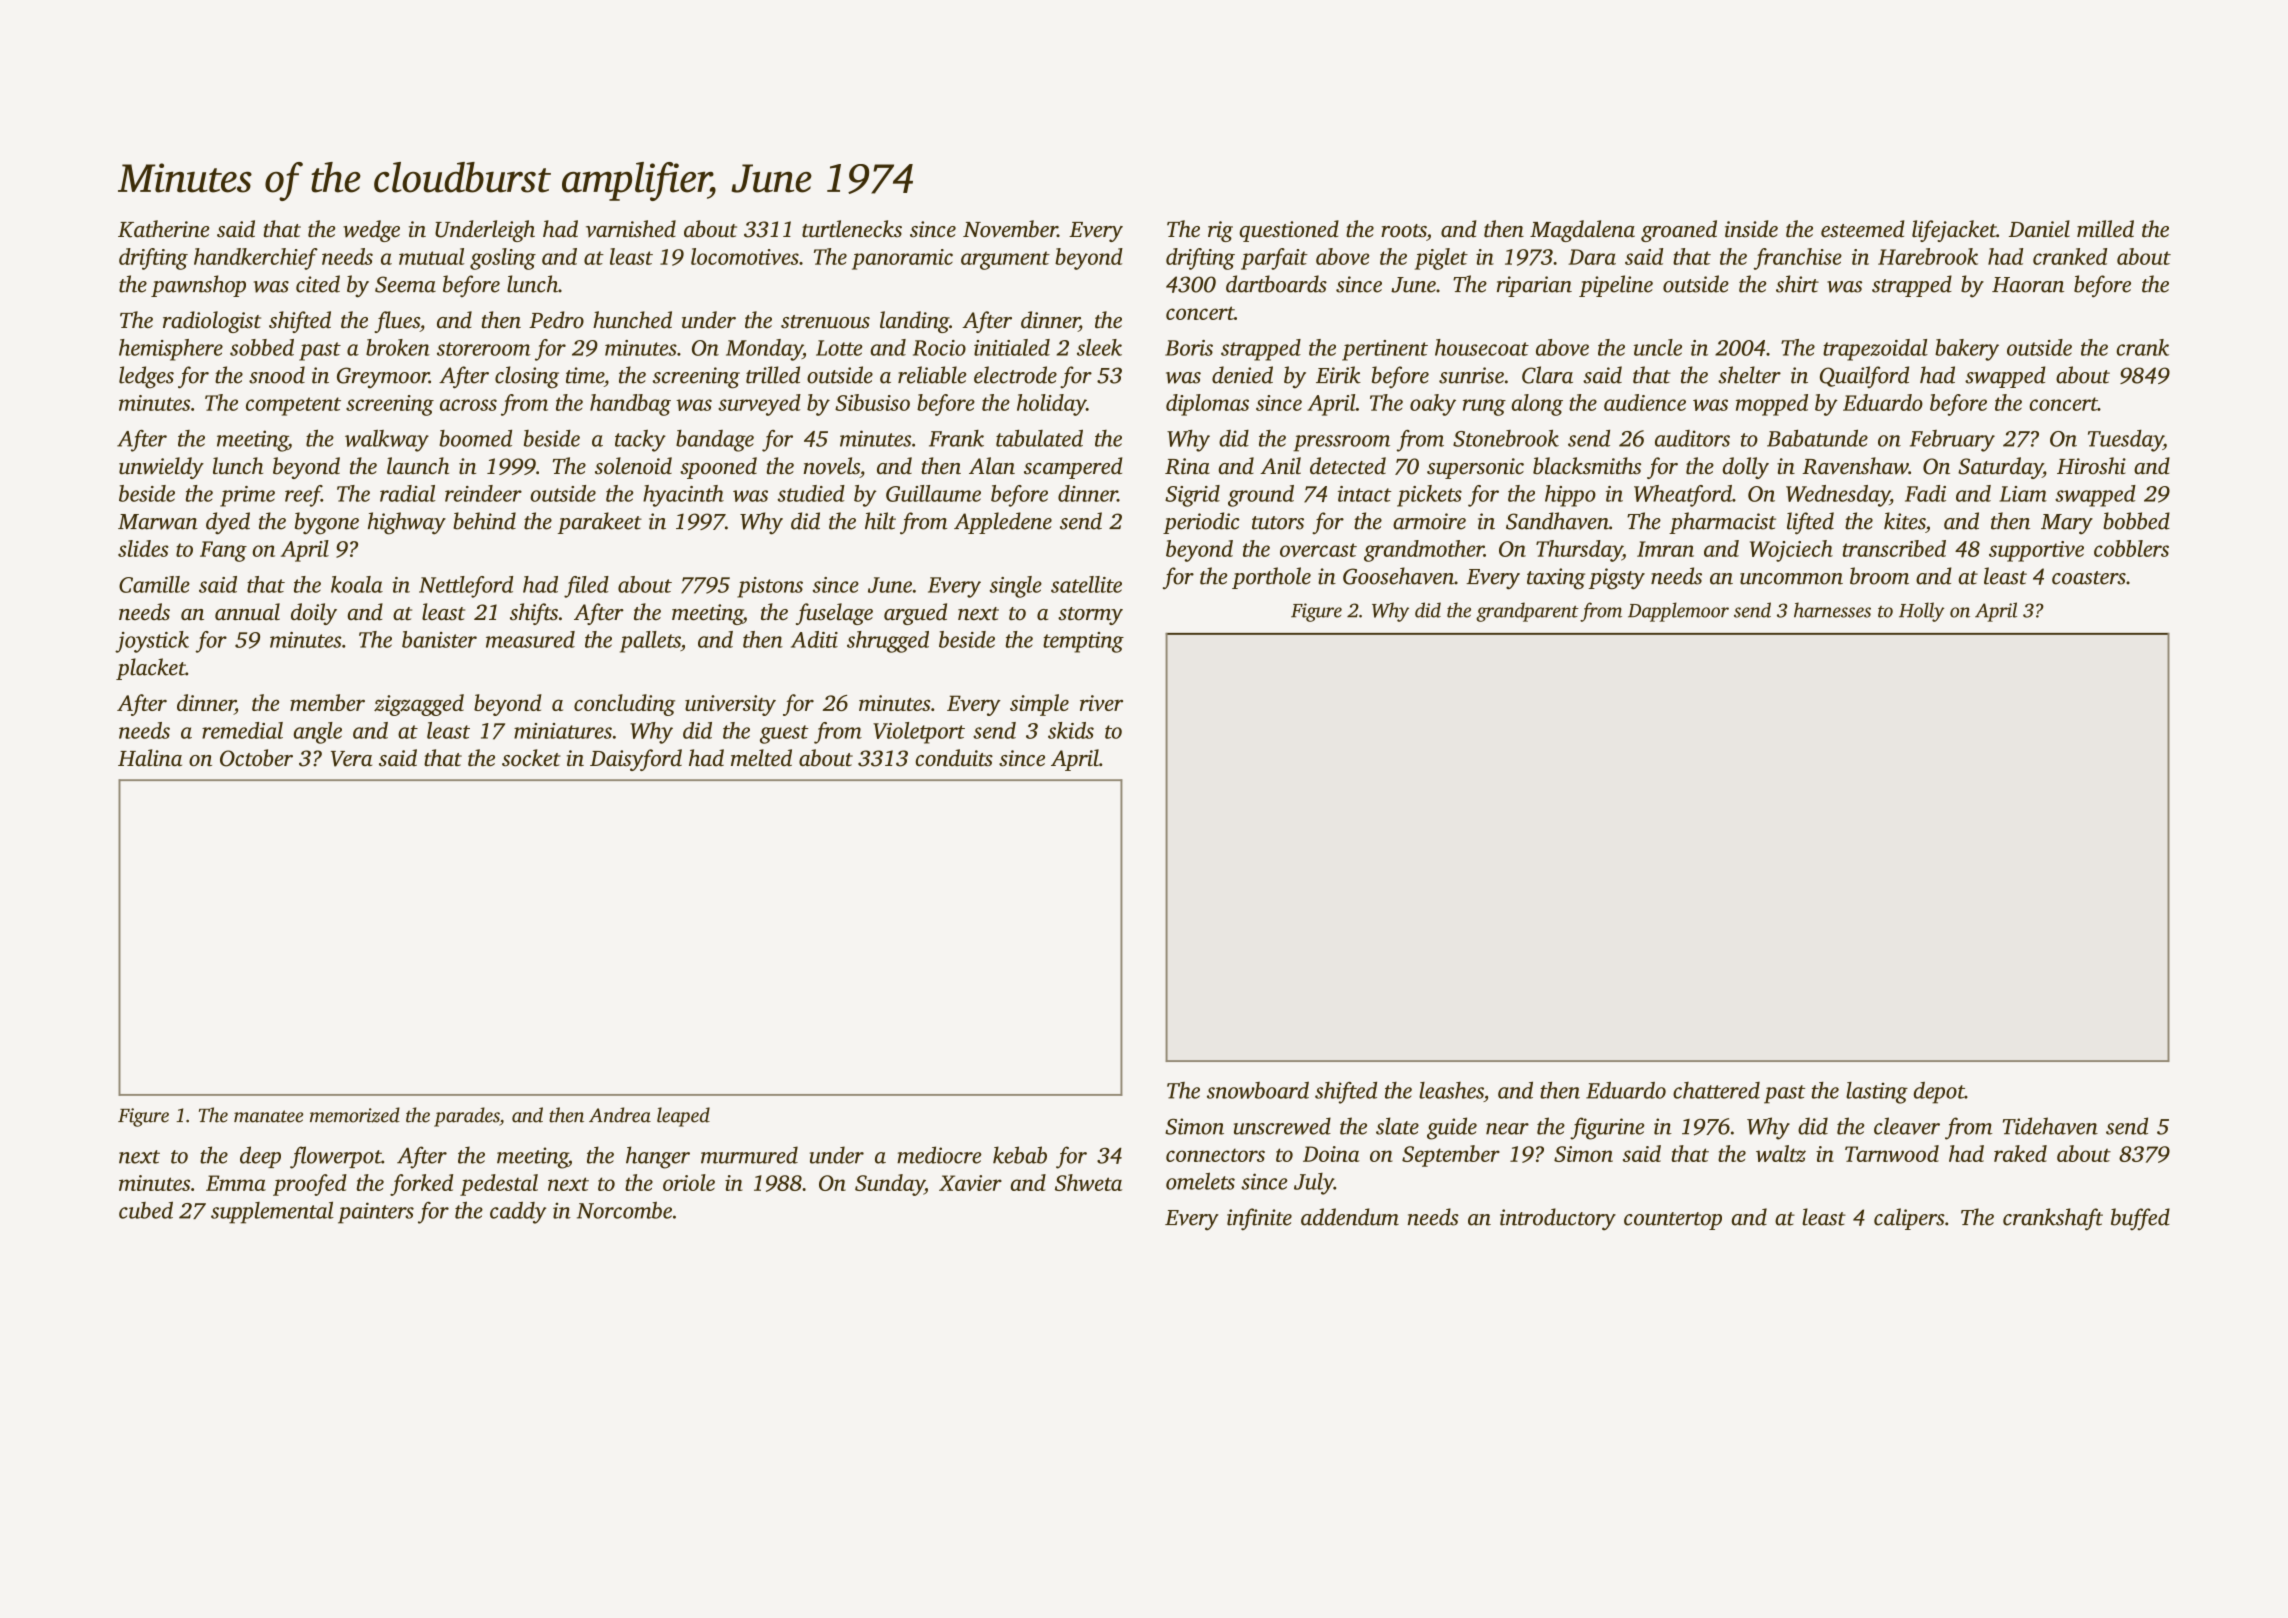  I want to click on caddy, so click(518, 1213).
